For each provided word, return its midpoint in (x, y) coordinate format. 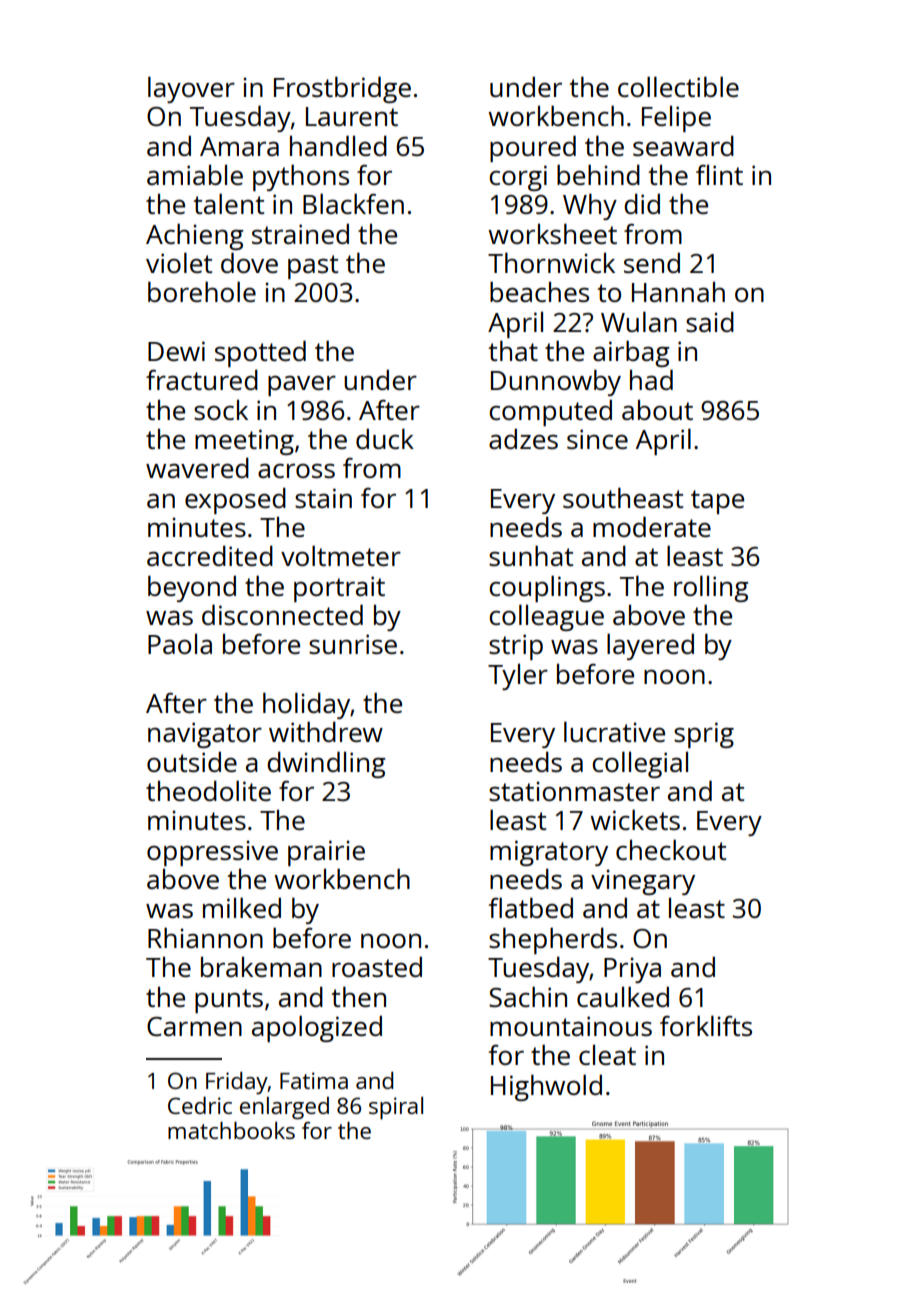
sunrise (353, 644)
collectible (678, 86)
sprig (704, 735)
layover (191, 89)
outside (192, 761)
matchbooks (231, 1130)
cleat (607, 1055)
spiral (396, 1108)
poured (533, 148)
